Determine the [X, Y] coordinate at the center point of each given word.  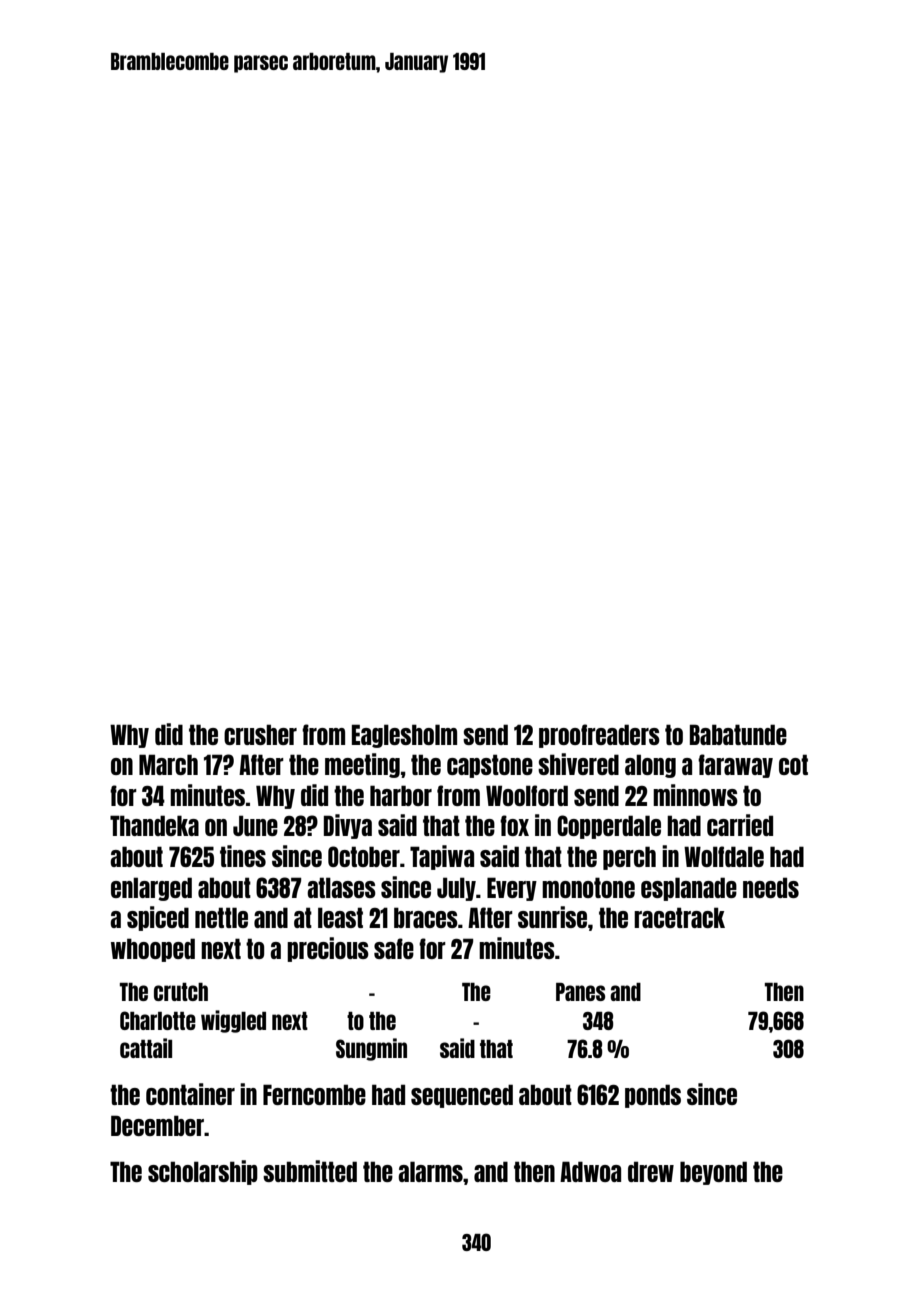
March [168, 764]
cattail [146, 1048]
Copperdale [609, 827]
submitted [310, 1171]
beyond [713, 1173]
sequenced [462, 1096]
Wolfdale [724, 856]
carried [740, 825]
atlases [341, 887]
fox [514, 825]
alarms [430, 1171]
